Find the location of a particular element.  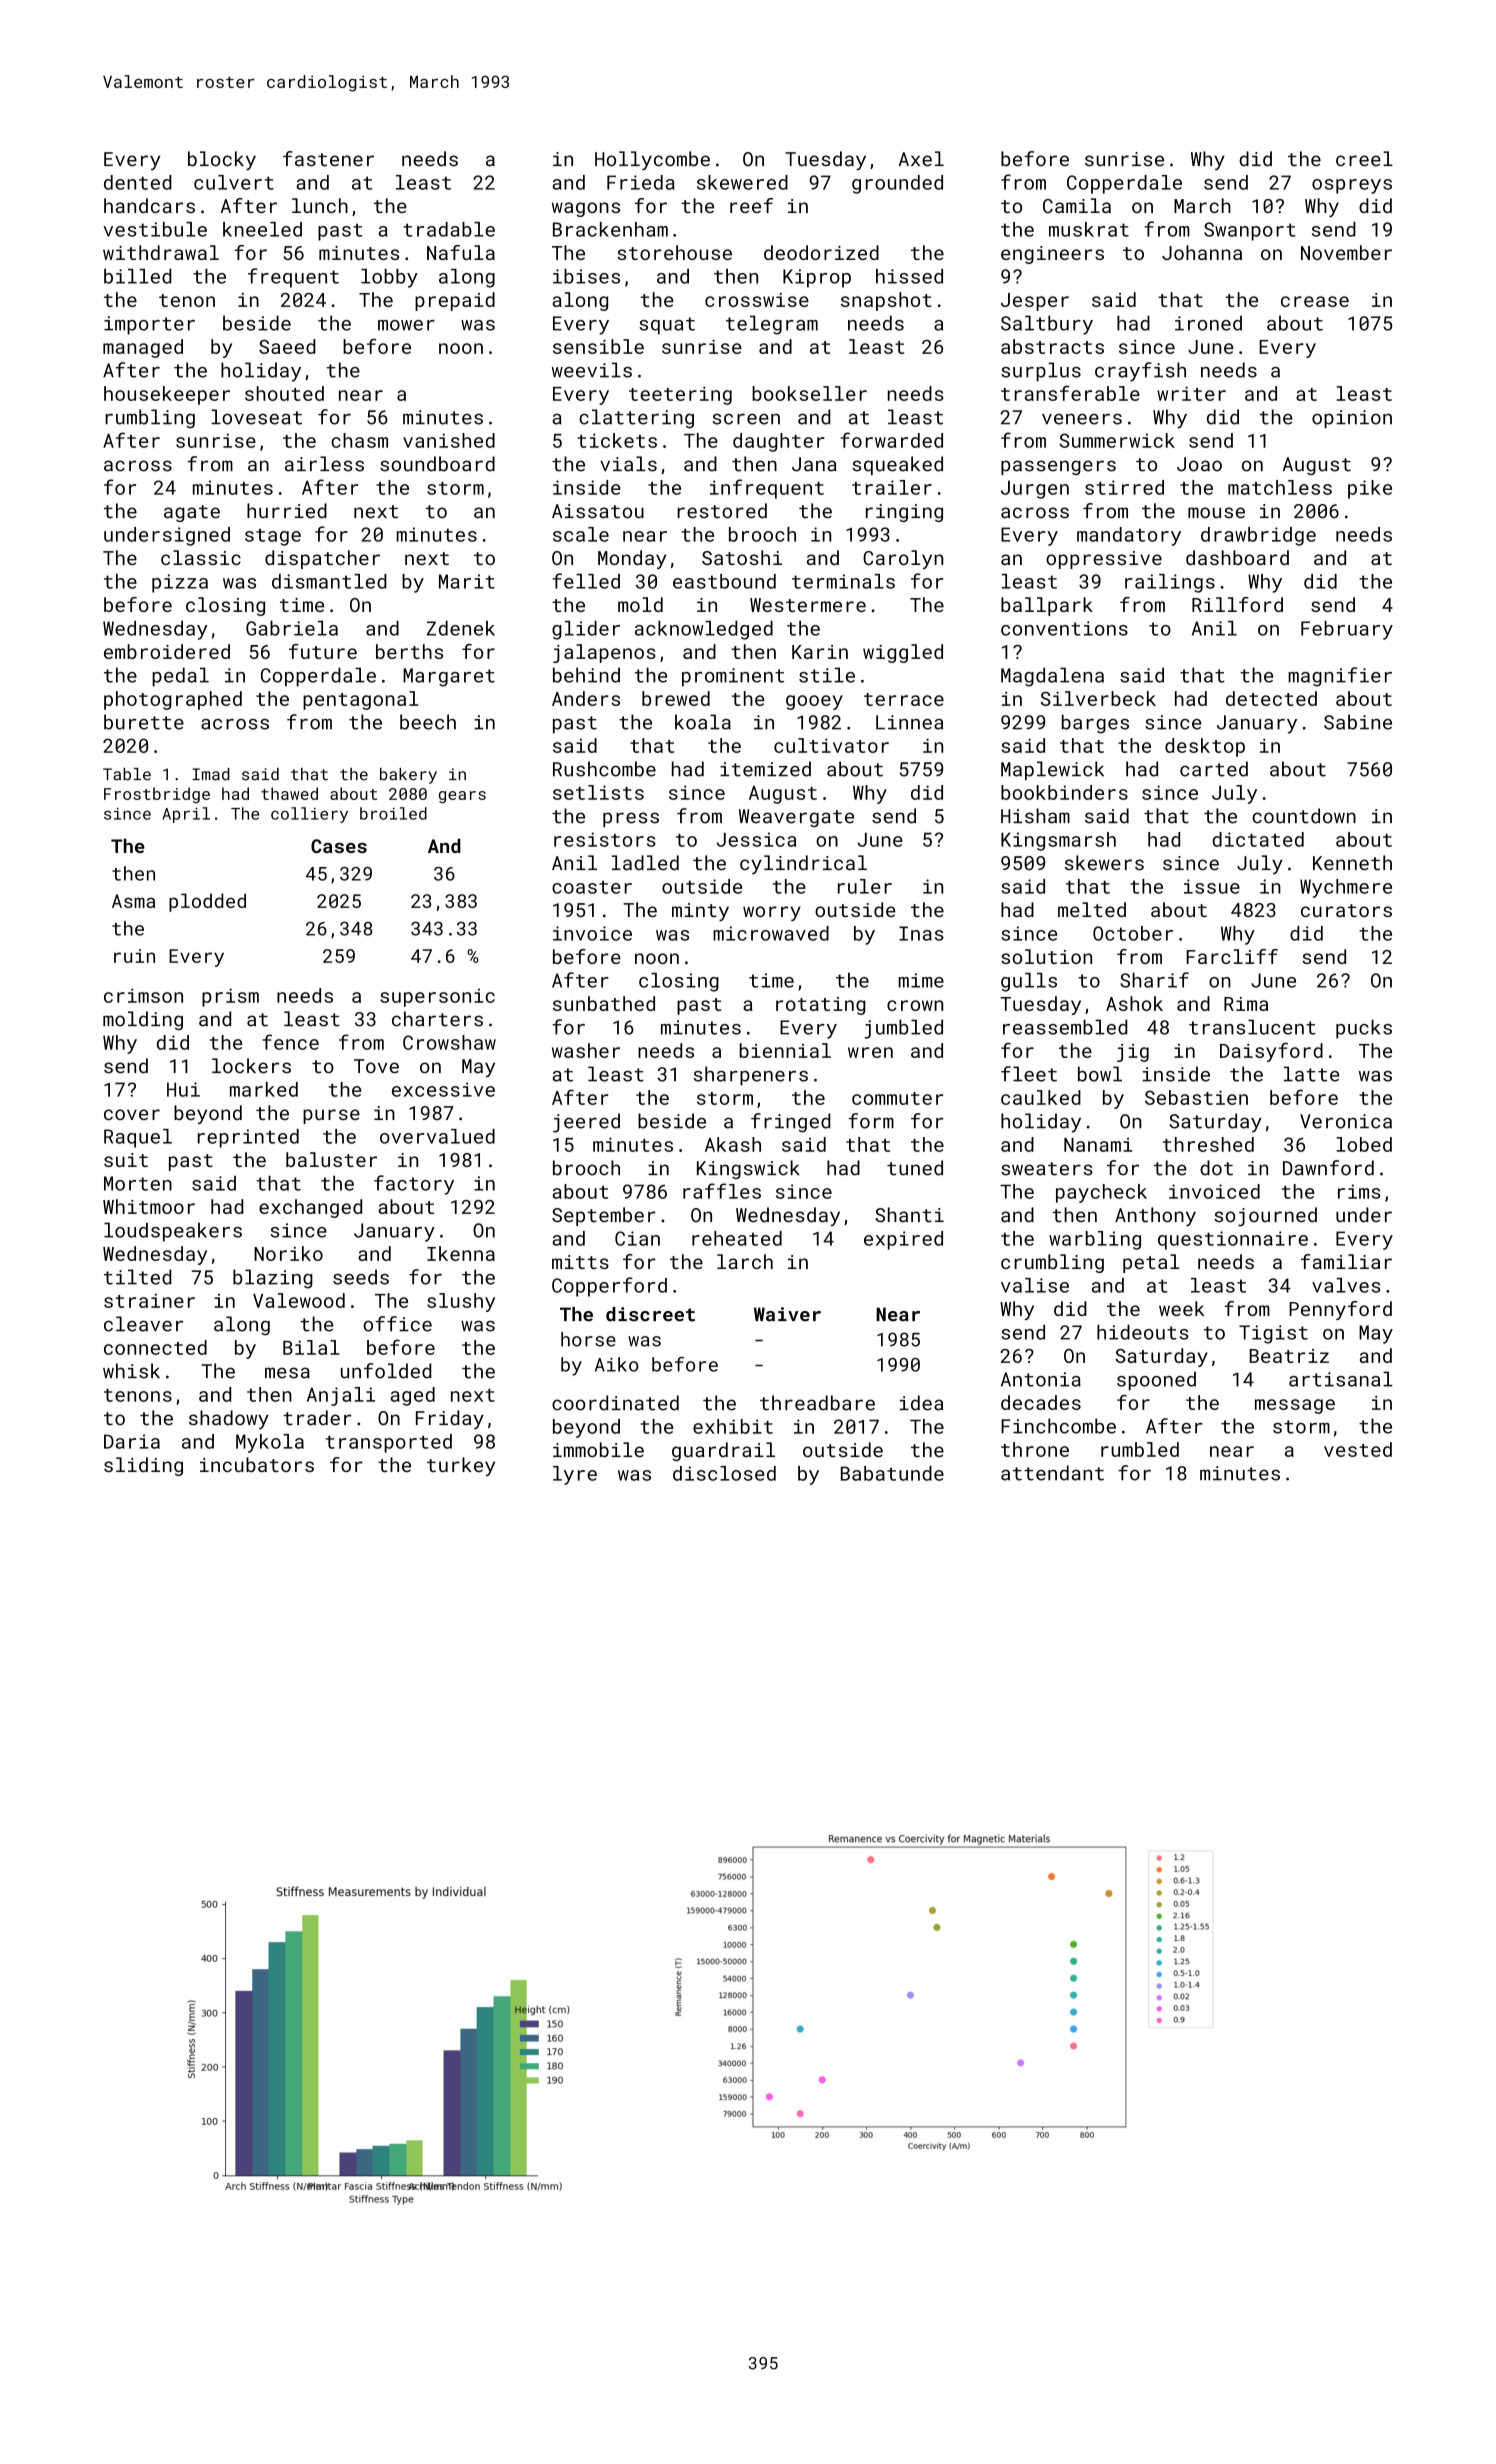

vials is located at coordinates (628, 464).
